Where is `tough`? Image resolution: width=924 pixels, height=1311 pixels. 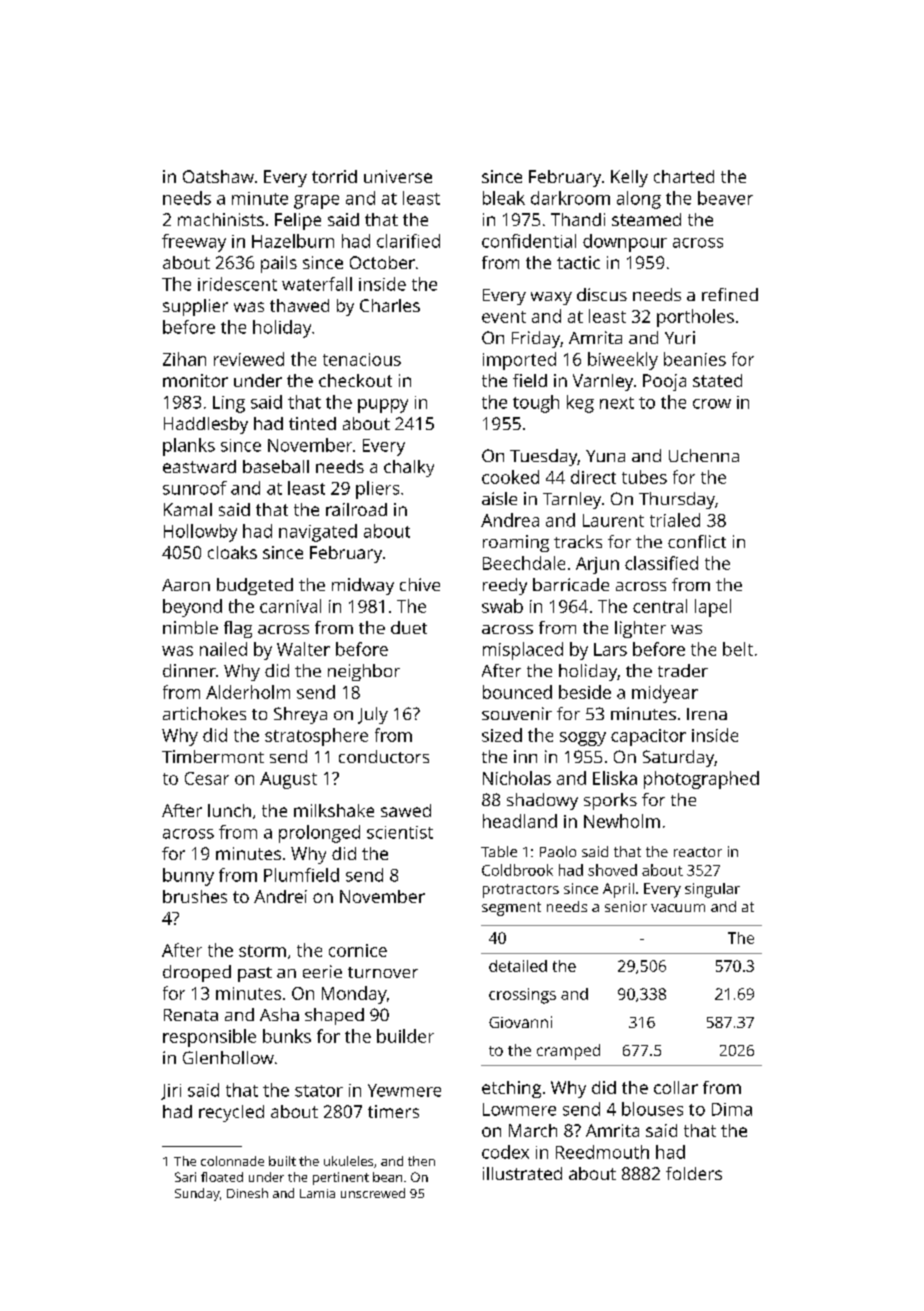
tough is located at coordinates (536, 404).
